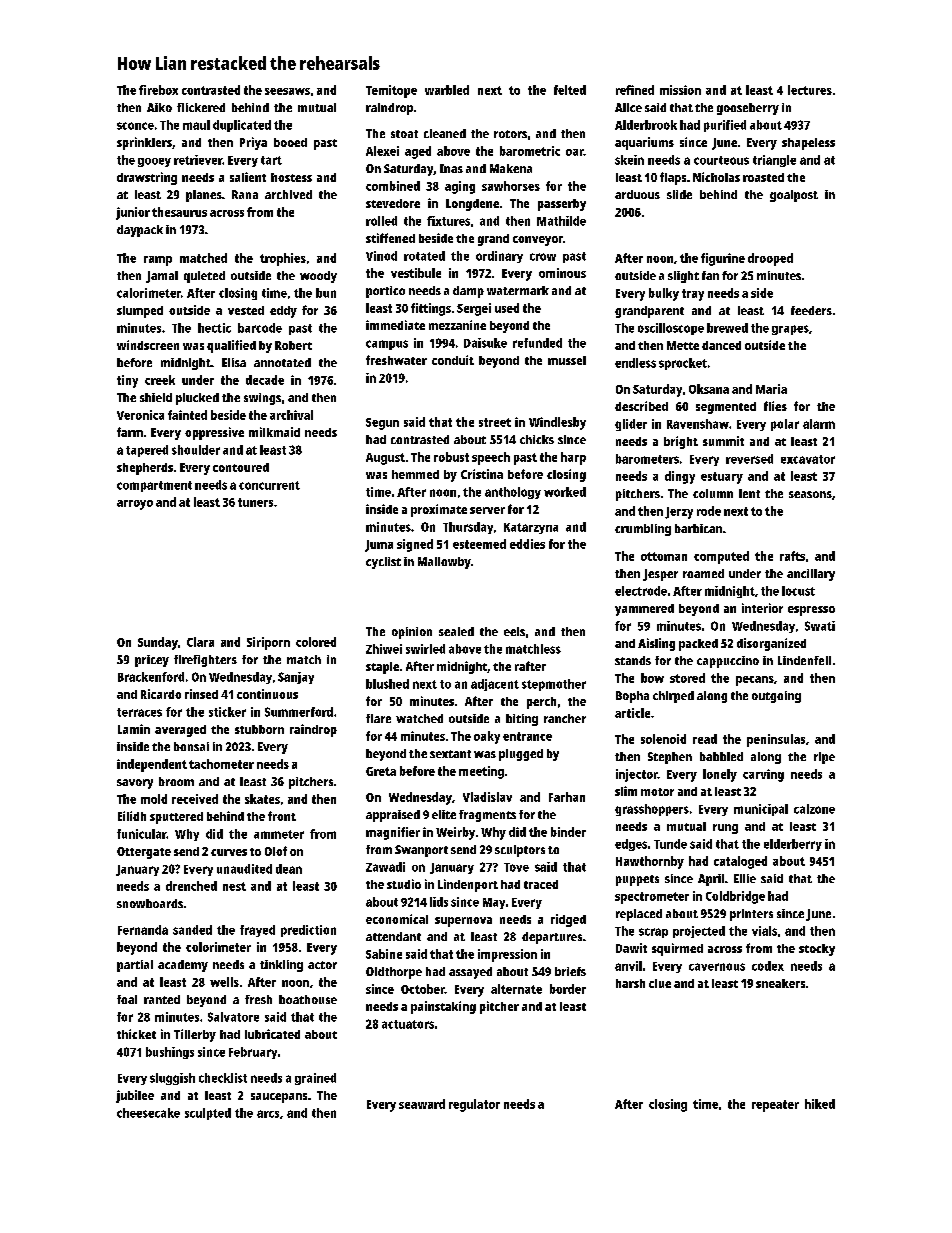 This image has width=952, height=1233. I want to click on Eilidh, so click(132, 816).
